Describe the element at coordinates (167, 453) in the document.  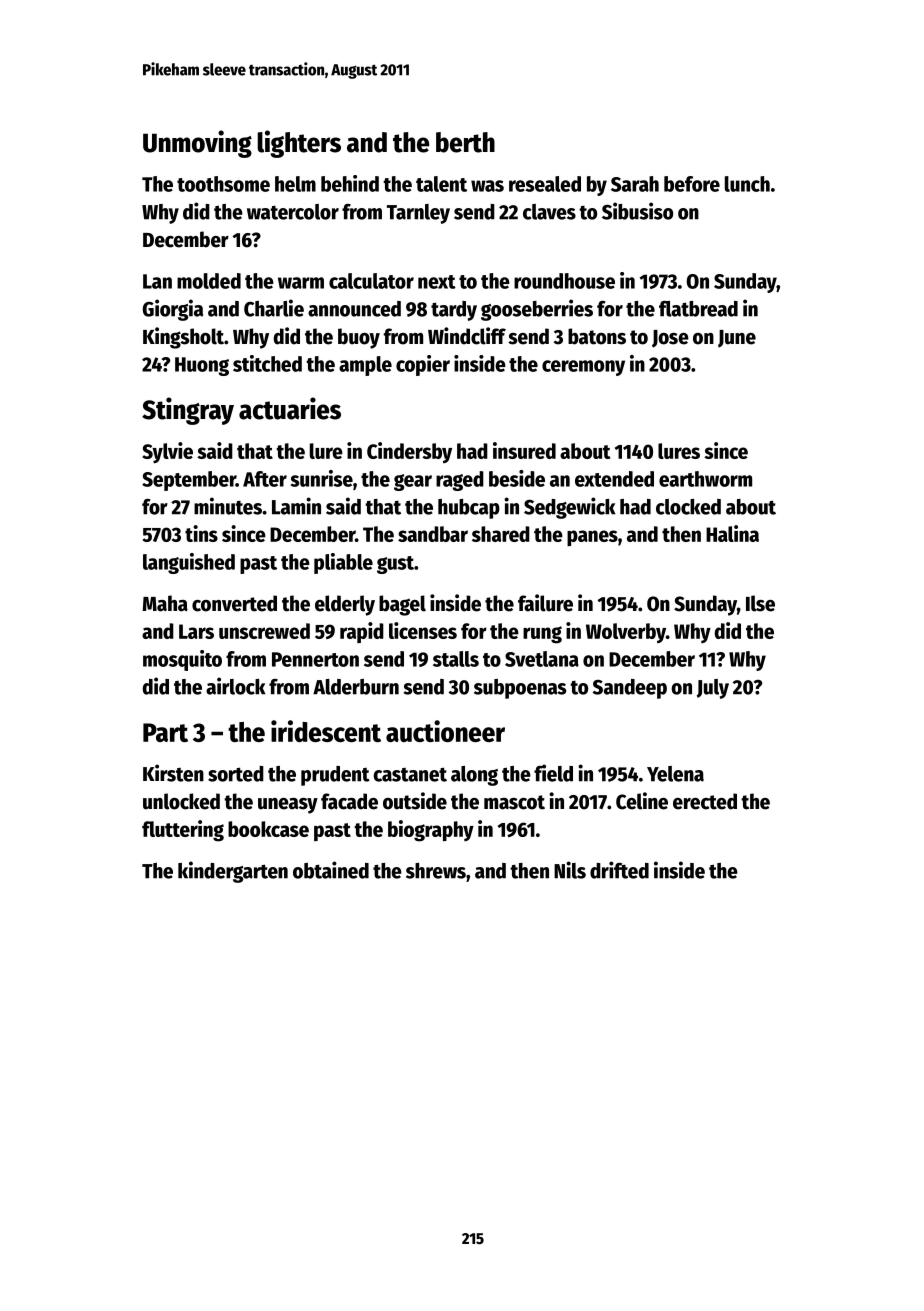
I see `Sylvie` at that location.
